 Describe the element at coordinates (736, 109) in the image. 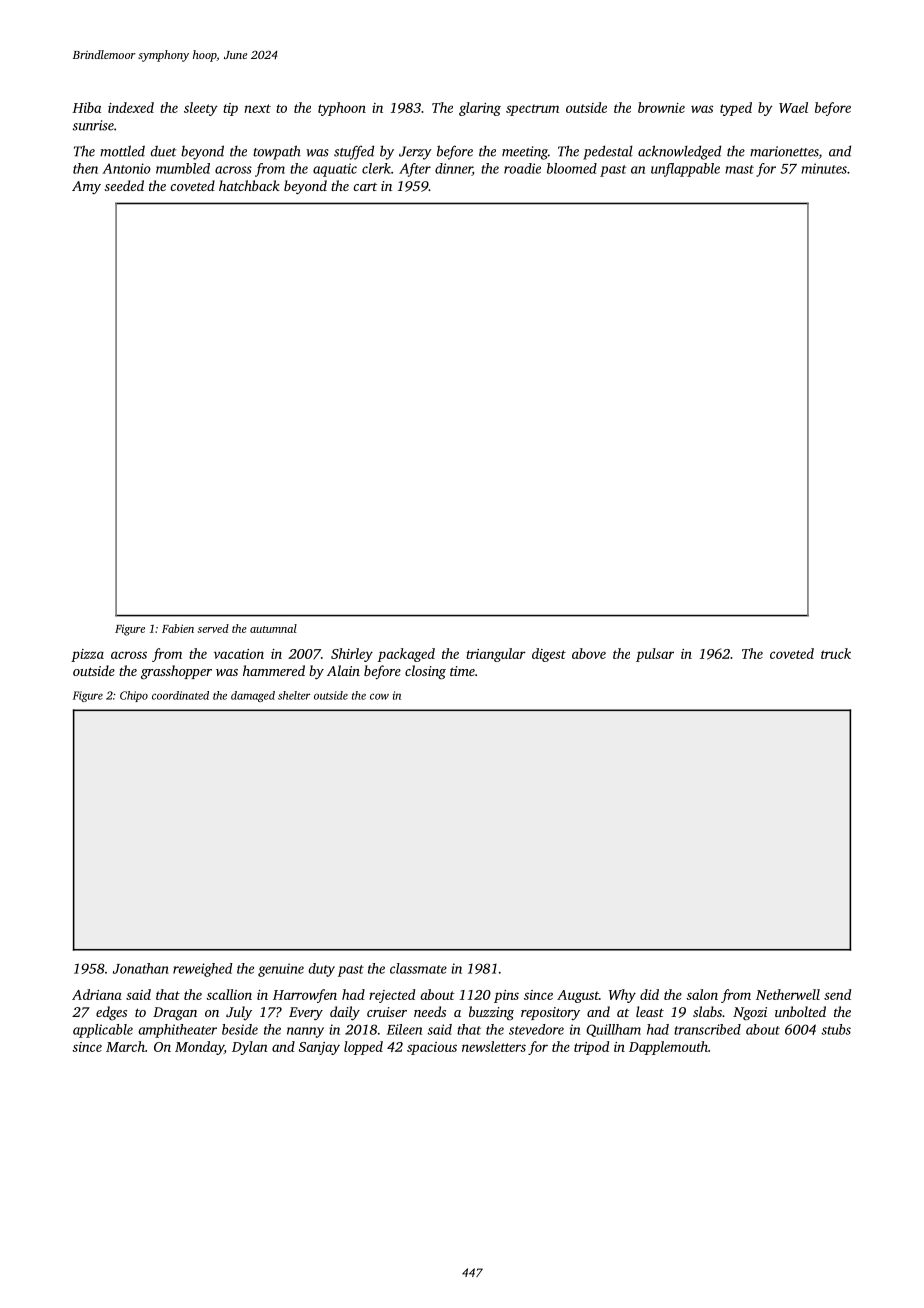

I see `typed` at that location.
